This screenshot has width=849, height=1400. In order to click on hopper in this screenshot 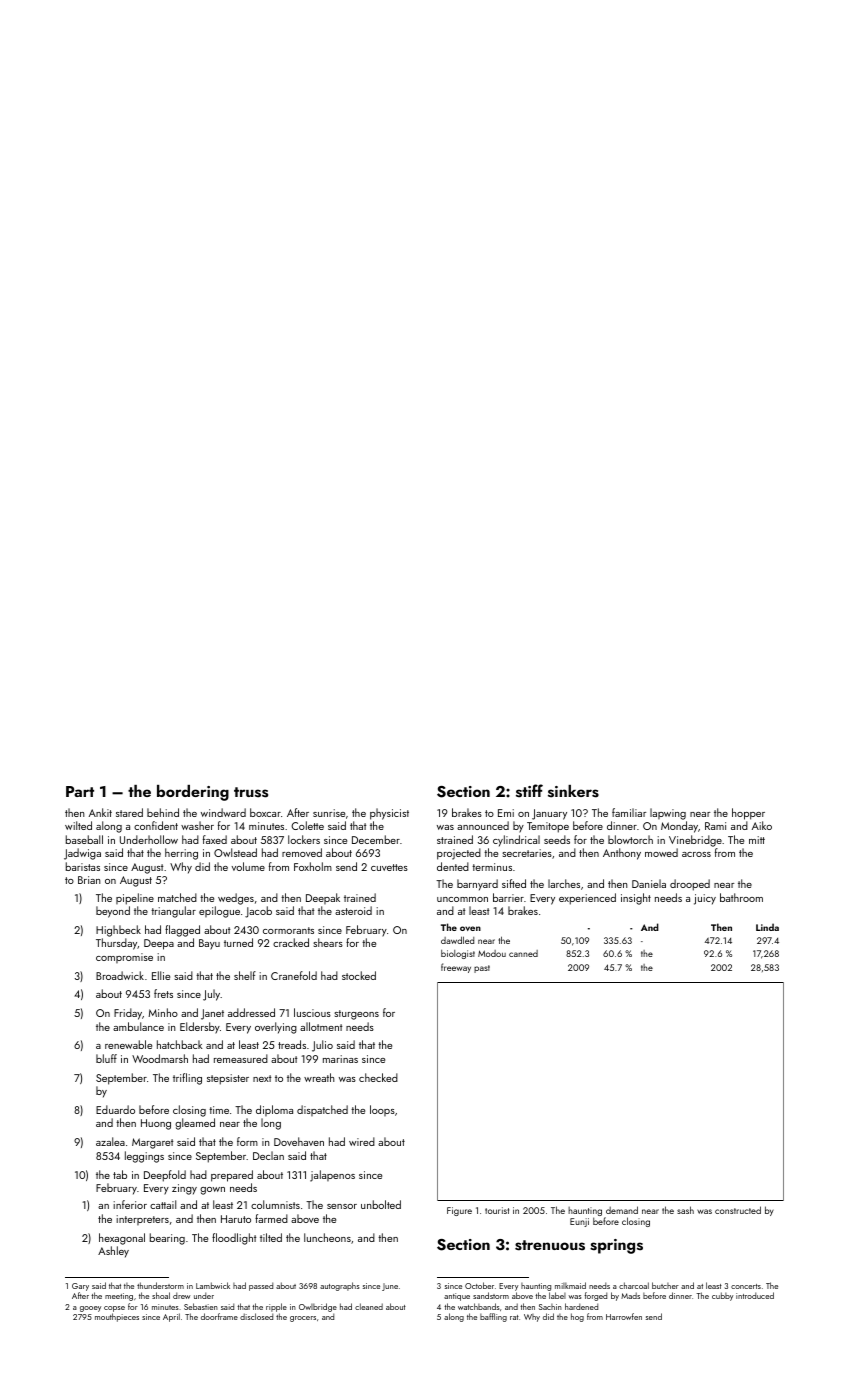, I will do `click(748, 814)`.
